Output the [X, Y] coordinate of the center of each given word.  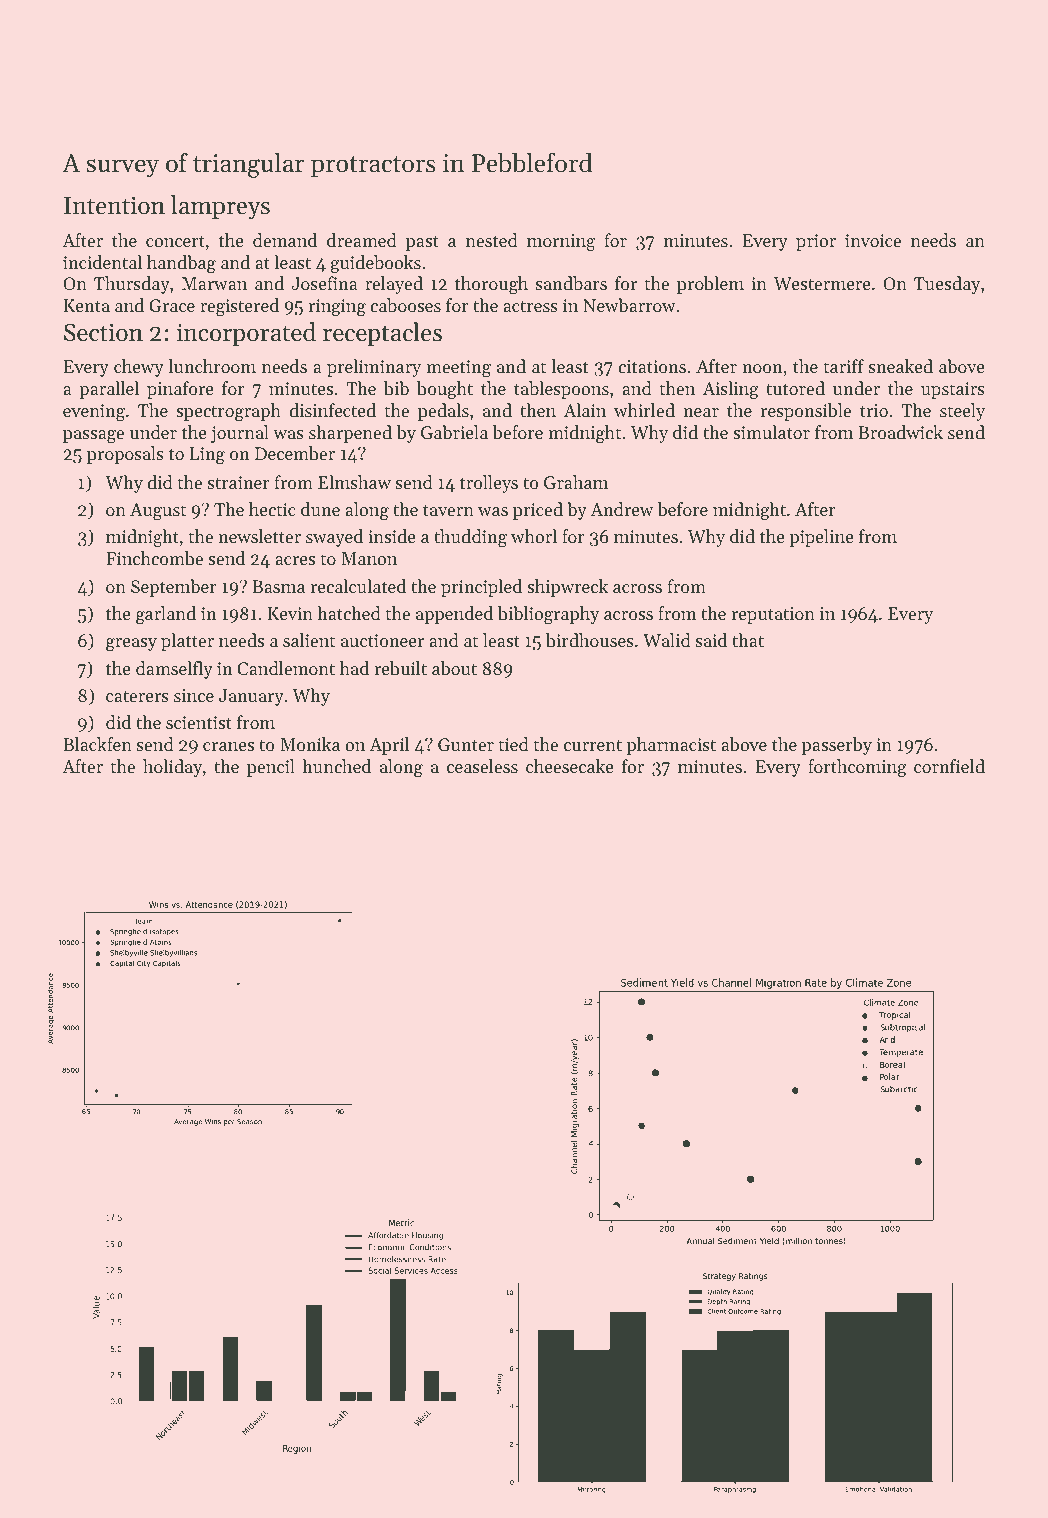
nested [492, 240]
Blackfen [97, 744]
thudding [470, 538]
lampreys [220, 207]
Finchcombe [154, 558]
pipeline [822, 538]
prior [816, 242]
